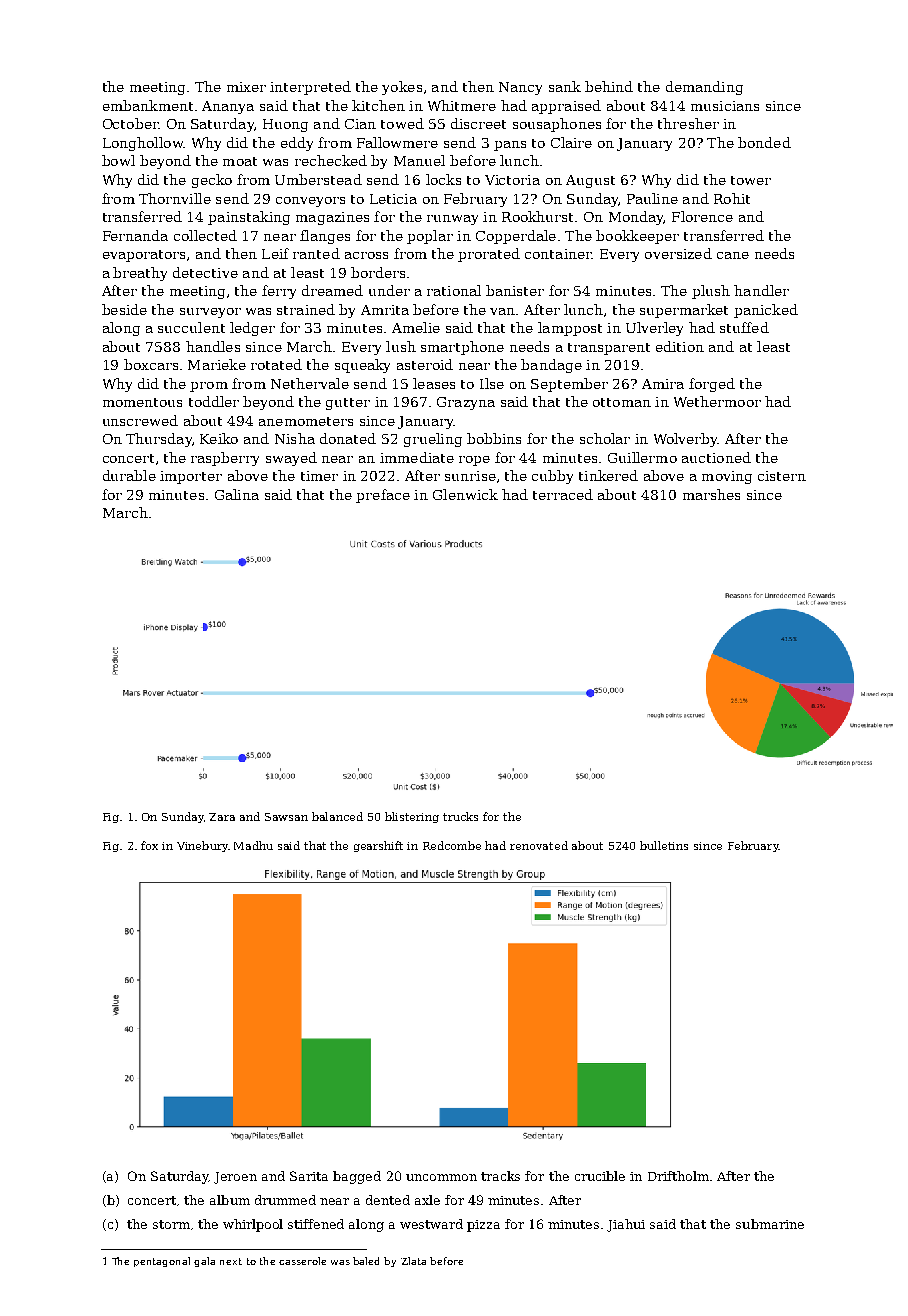 This screenshot has height=1316, width=908. What do you see at coordinates (171, 1224) in the screenshot?
I see `storm` at bounding box center [171, 1224].
